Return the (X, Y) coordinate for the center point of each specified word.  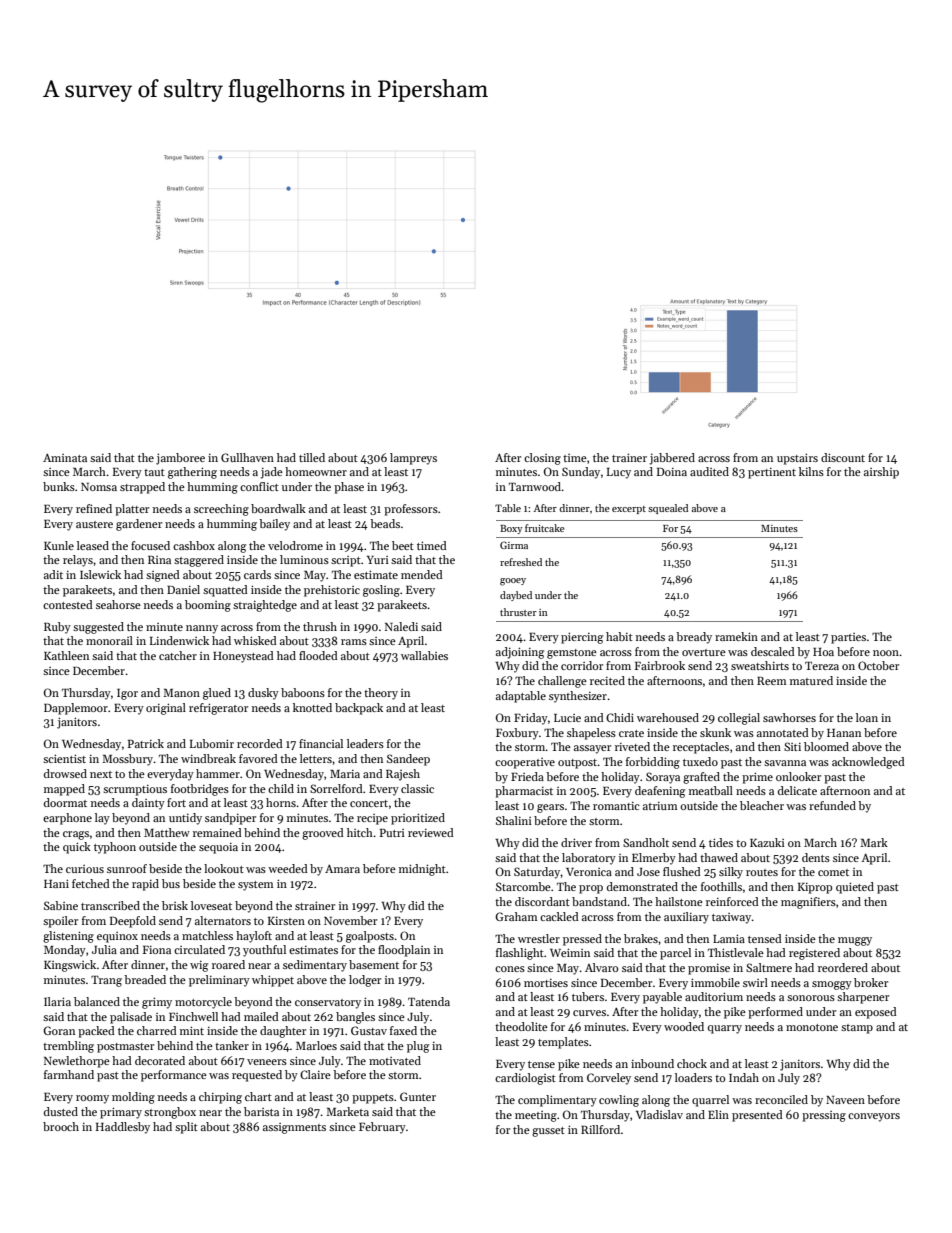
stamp (857, 1029)
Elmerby (654, 859)
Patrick (146, 743)
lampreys (413, 459)
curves (589, 1013)
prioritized (418, 819)
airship (881, 473)
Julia (104, 949)
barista (261, 1111)
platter (132, 510)
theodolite (521, 1026)
